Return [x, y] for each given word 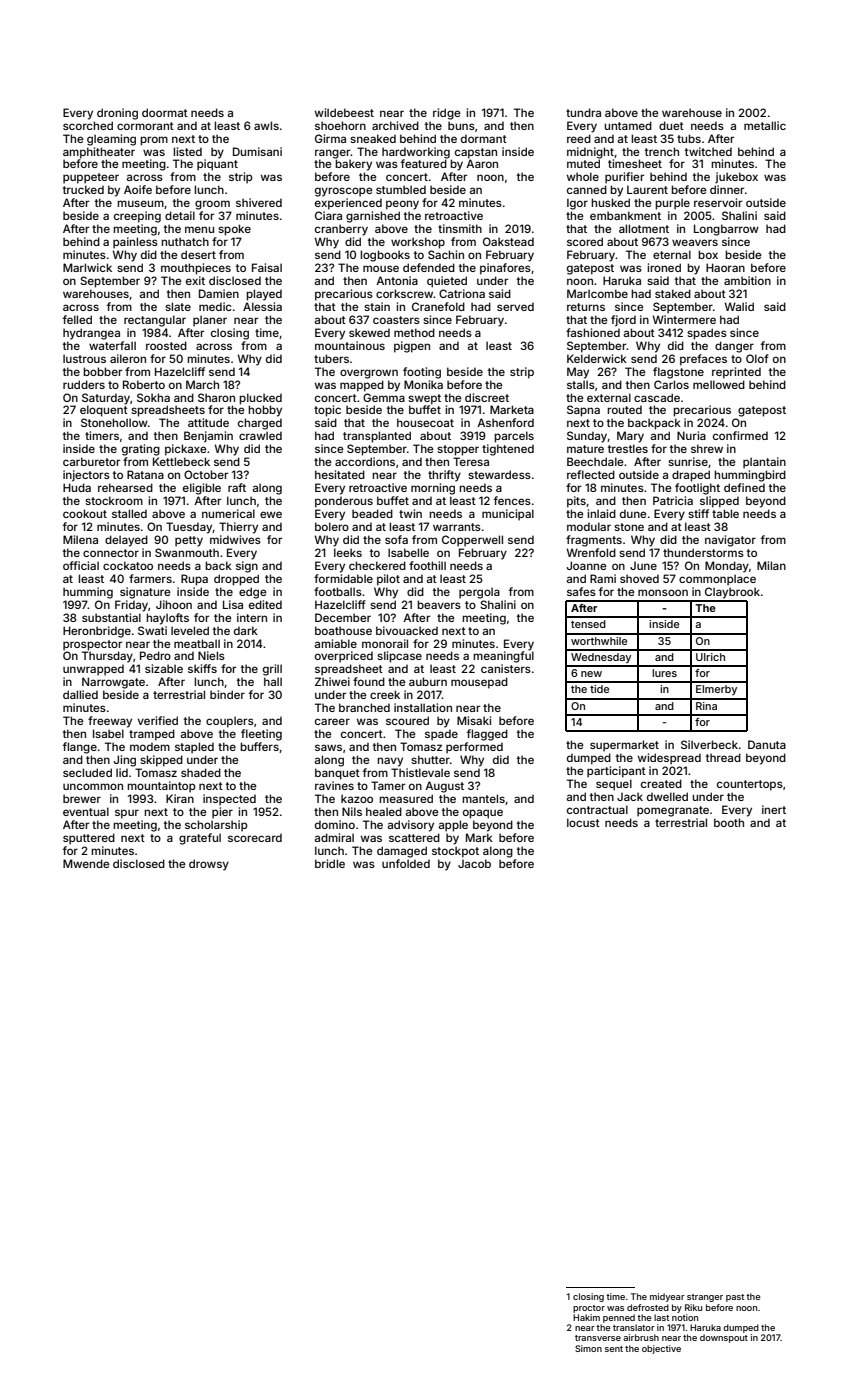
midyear [667, 1297]
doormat [165, 112]
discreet [487, 397]
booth [729, 822]
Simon [588, 1348]
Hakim [586, 1317]
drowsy [209, 865]
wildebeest [344, 112]
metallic [765, 125]
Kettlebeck [181, 461]
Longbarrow [726, 230]
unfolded [406, 863]
